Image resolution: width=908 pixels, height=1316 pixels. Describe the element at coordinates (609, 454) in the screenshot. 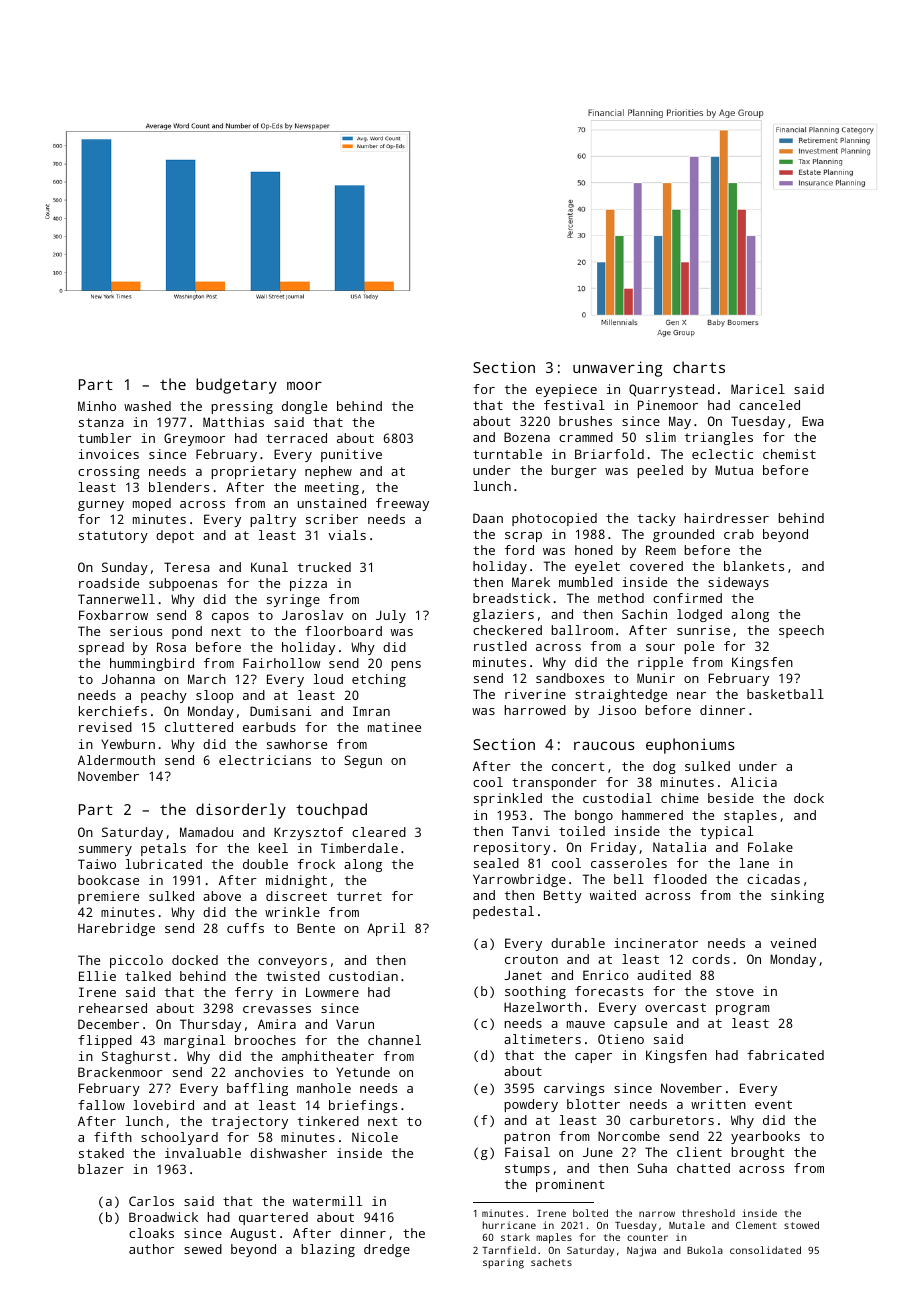

I see `Briarfold` at that location.
